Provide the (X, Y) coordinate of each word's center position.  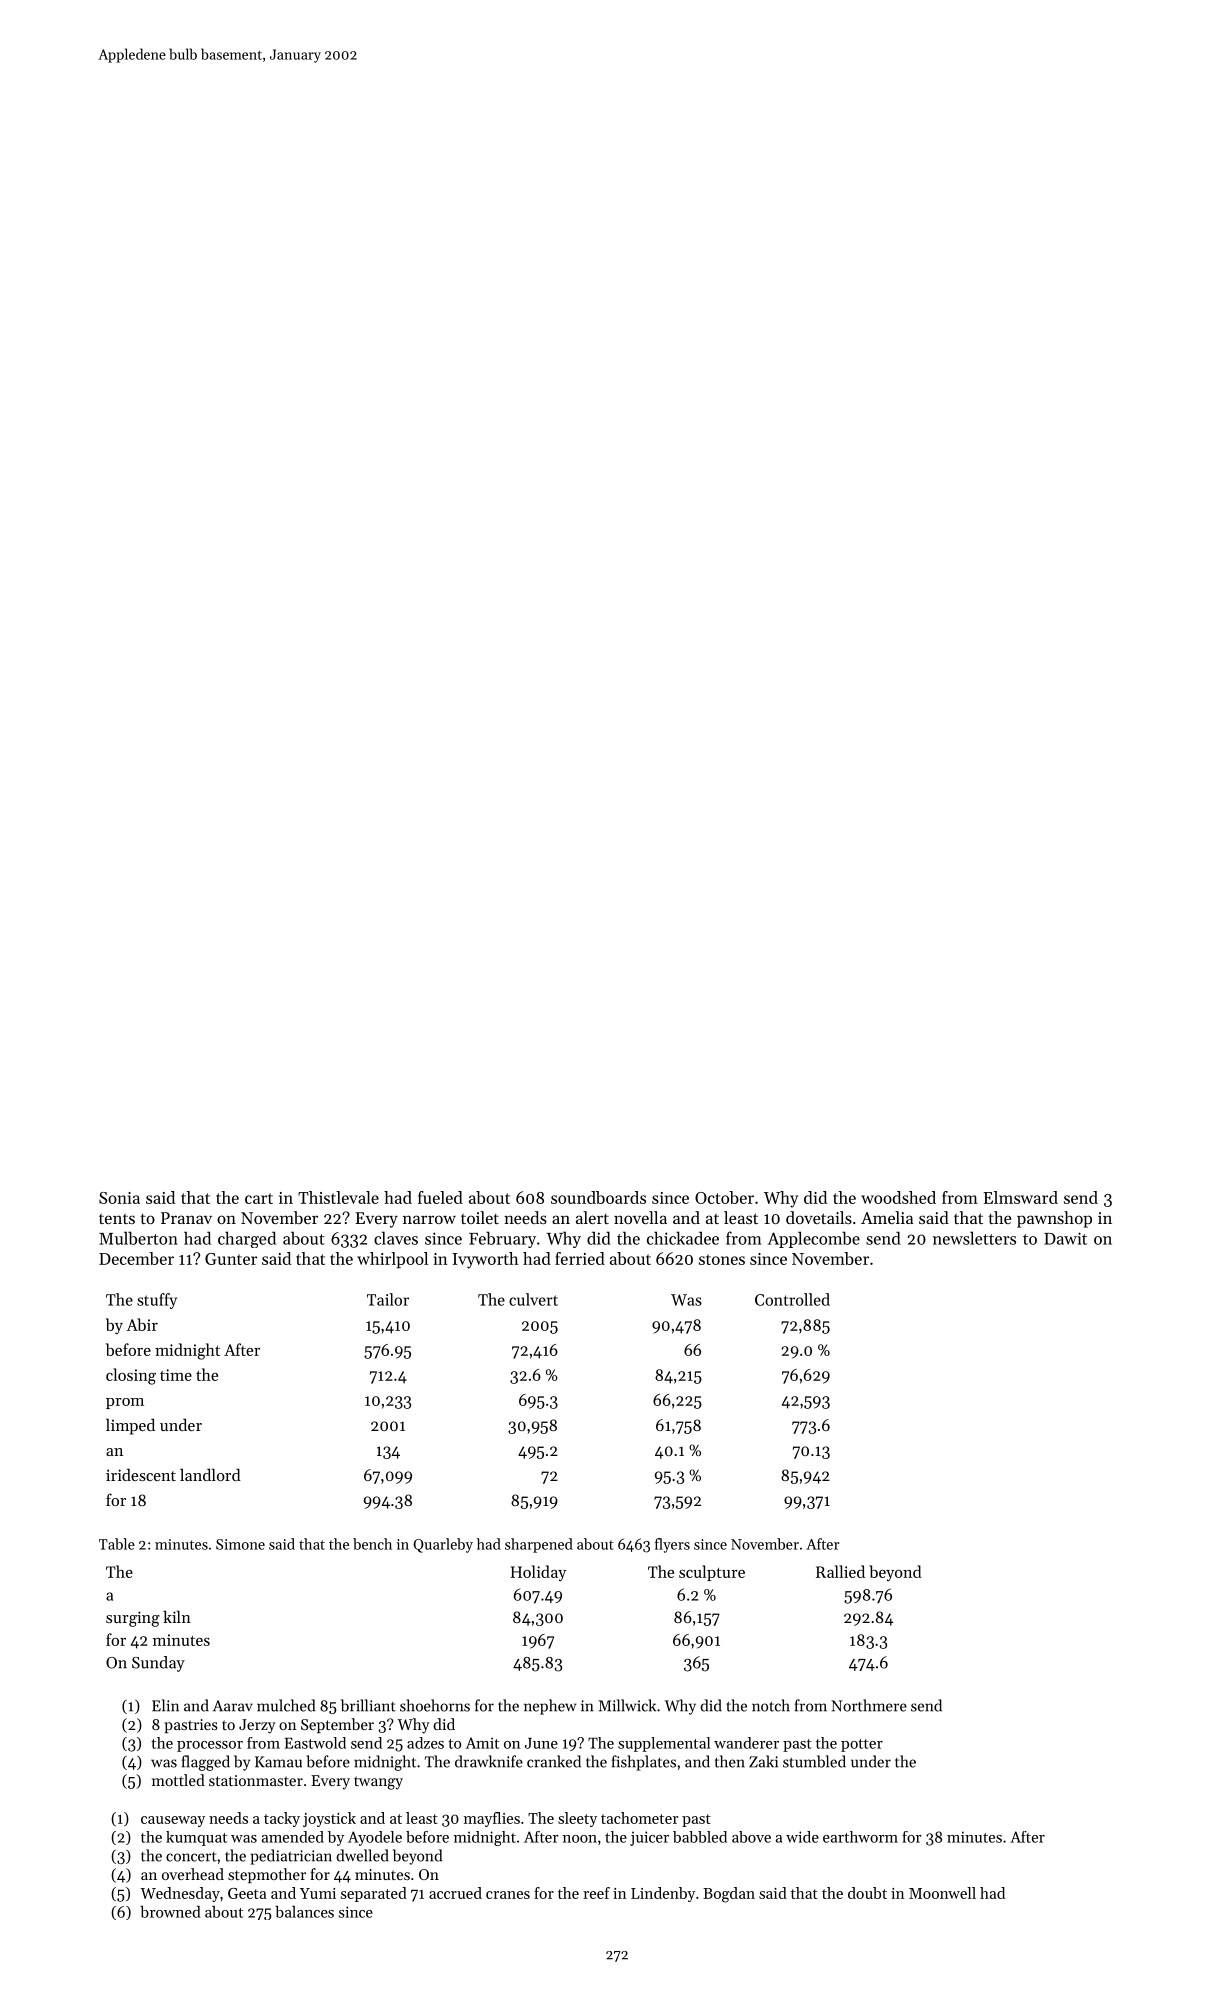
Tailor (388, 1299)
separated (374, 1894)
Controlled (792, 1299)
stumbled (814, 1761)
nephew (550, 1707)
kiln (177, 1616)
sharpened (539, 1545)
